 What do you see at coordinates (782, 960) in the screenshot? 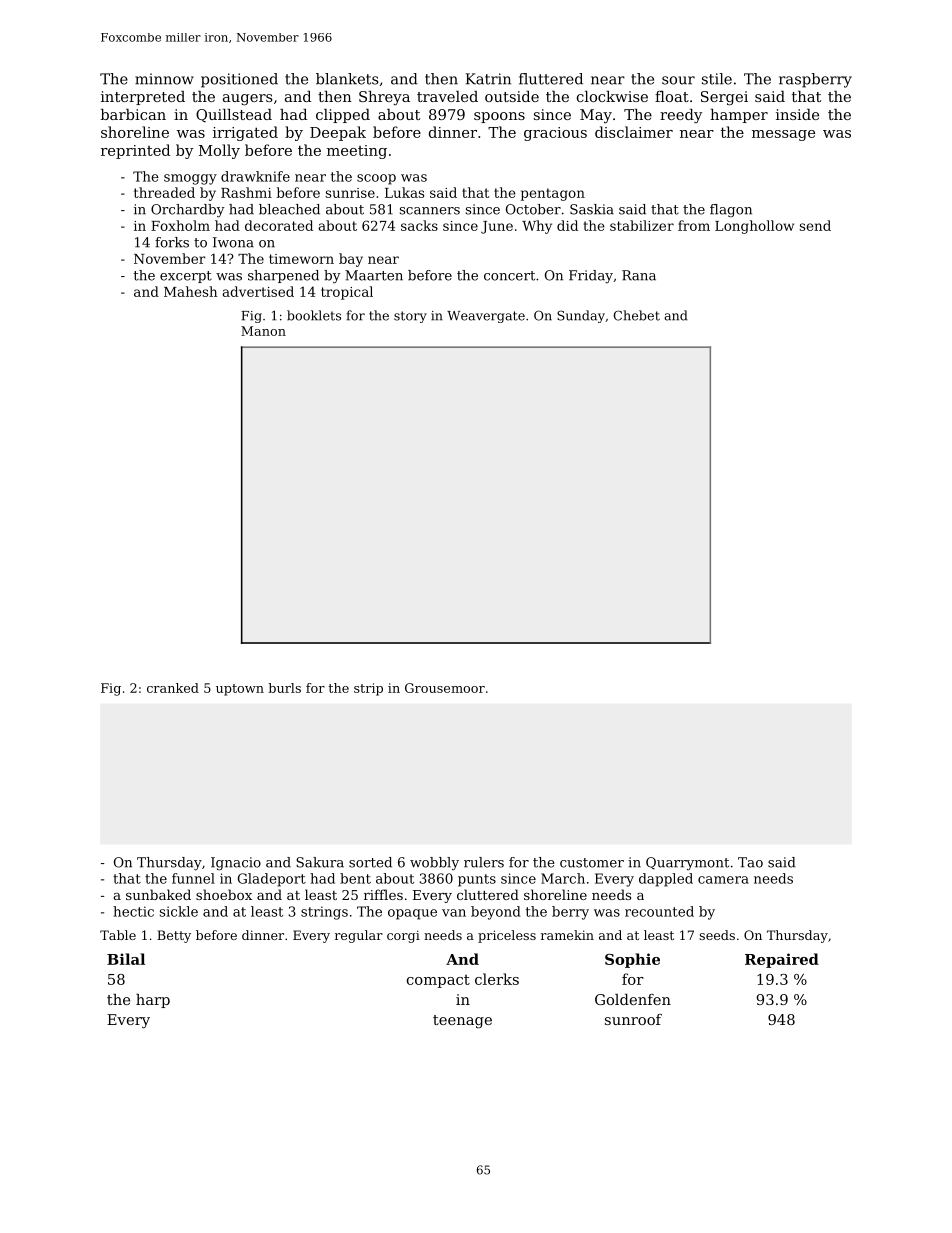
I see `Repaired` at bounding box center [782, 960].
